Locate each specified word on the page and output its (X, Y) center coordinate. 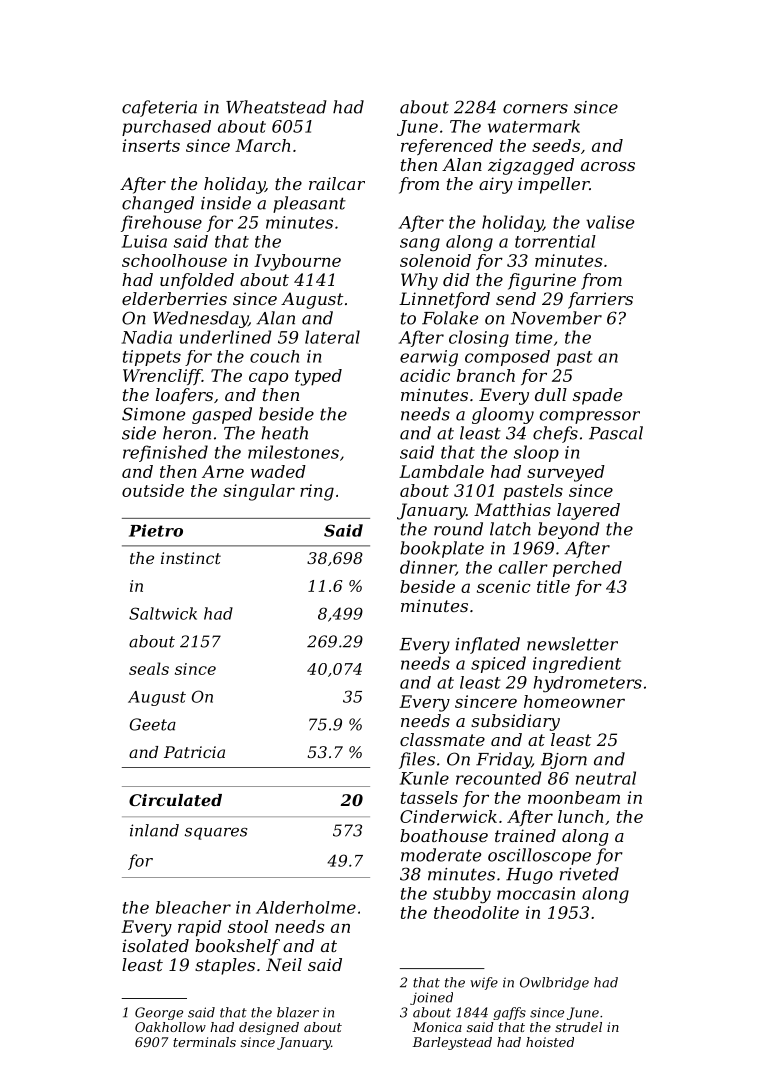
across (608, 166)
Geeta (153, 724)
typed (318, 377)
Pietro (156, 530)
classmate (442, 739)
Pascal (616, 433)
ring (317, 492)
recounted (499, 778)
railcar (337, 183)
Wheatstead (276, 107)
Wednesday (200, 319)
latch (510, 529)
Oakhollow (170, 1027)
